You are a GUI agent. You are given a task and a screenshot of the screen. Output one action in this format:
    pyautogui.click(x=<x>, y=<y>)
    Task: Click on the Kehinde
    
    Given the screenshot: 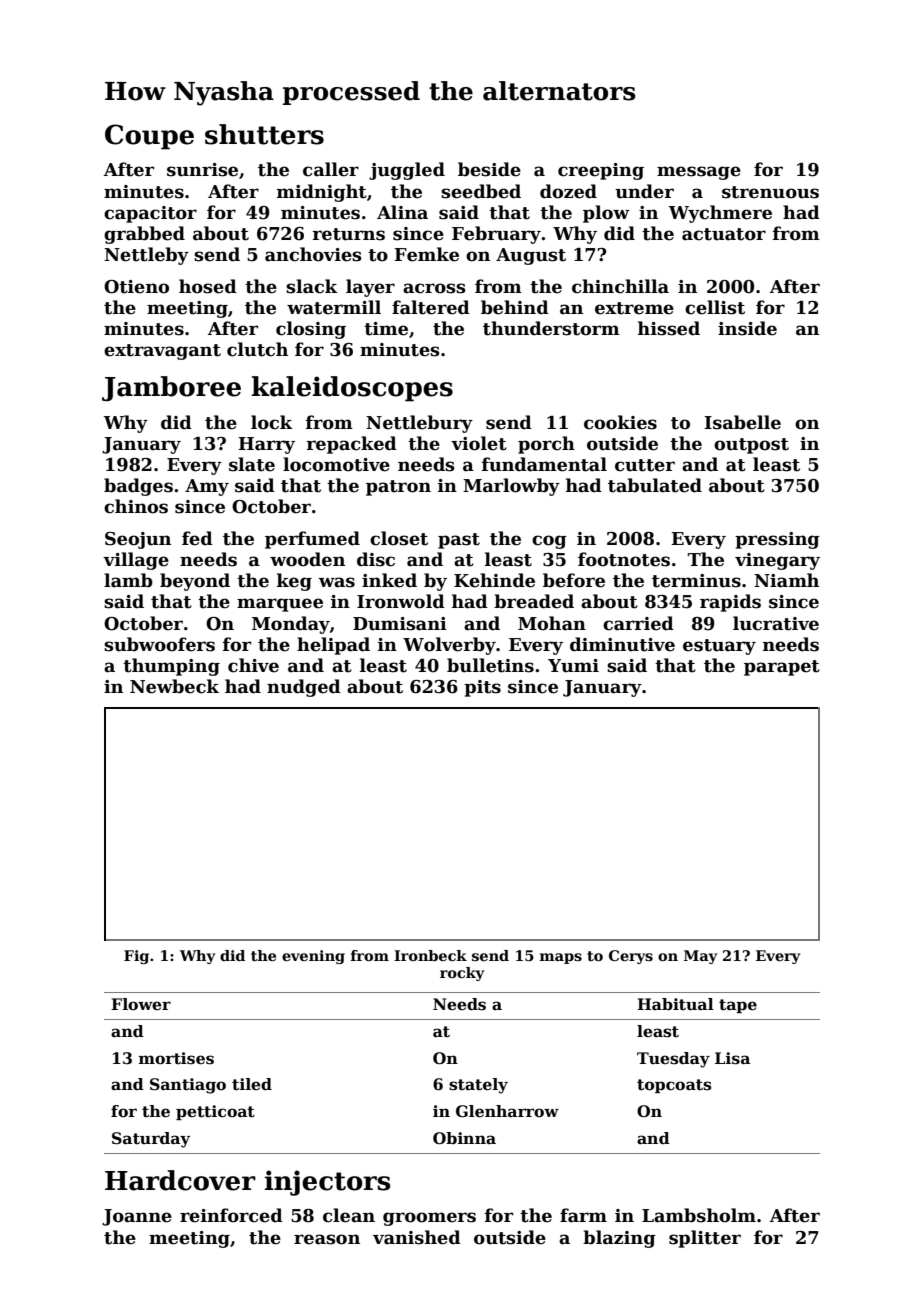 What is the action you would take?
    pyautogui.click(x=494, y=580)
